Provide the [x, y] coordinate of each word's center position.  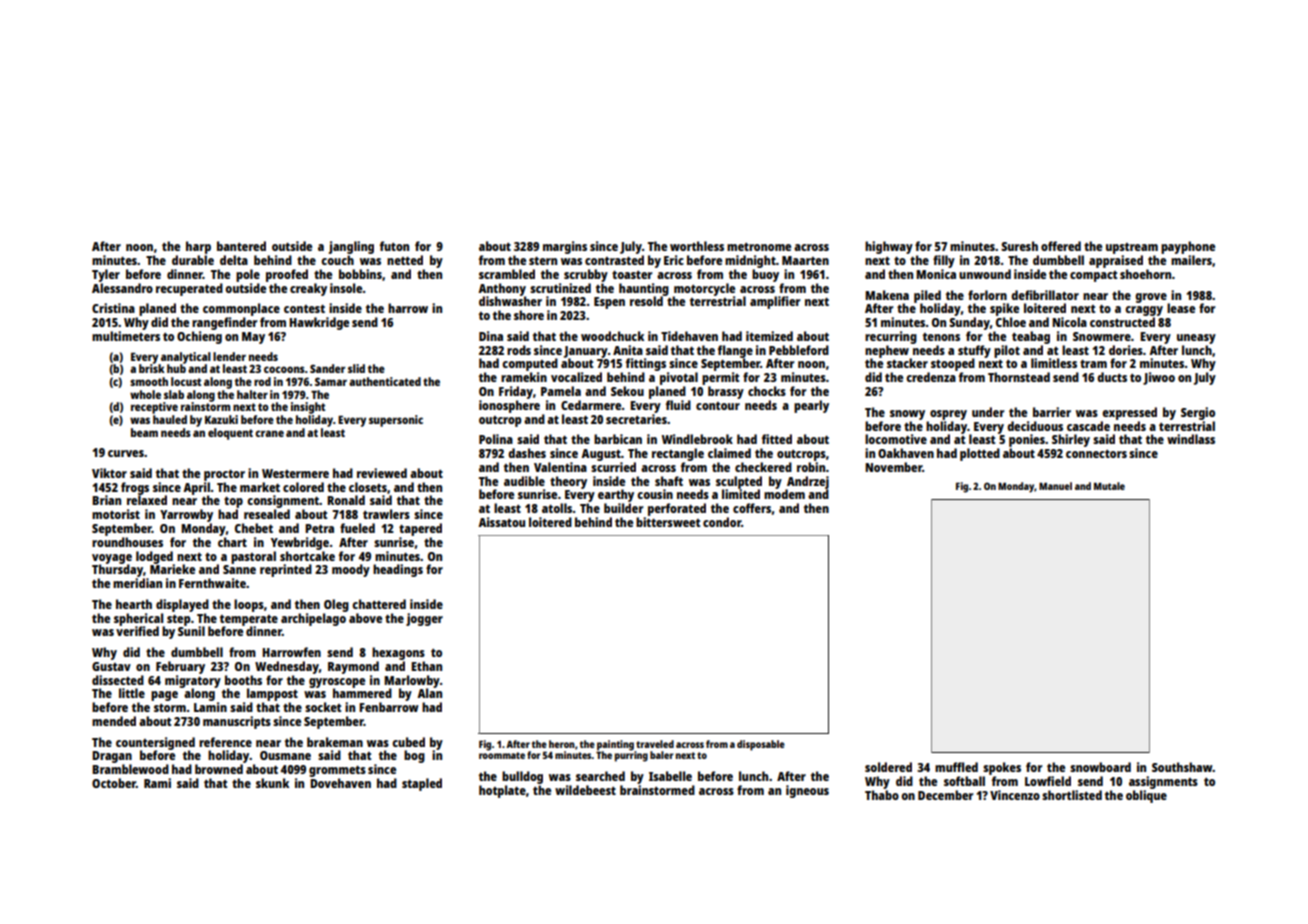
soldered [888, 767]
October [114, 783]
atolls [557, 508]
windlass [1191, 439]
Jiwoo [1159, 378]
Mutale [1109, 486]
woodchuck [612, 336]
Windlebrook [697, 439]
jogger [424, 619]
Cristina [113, 308]
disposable [761, 745]
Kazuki [221, 419]
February [180, 667]
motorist [116, 514]
